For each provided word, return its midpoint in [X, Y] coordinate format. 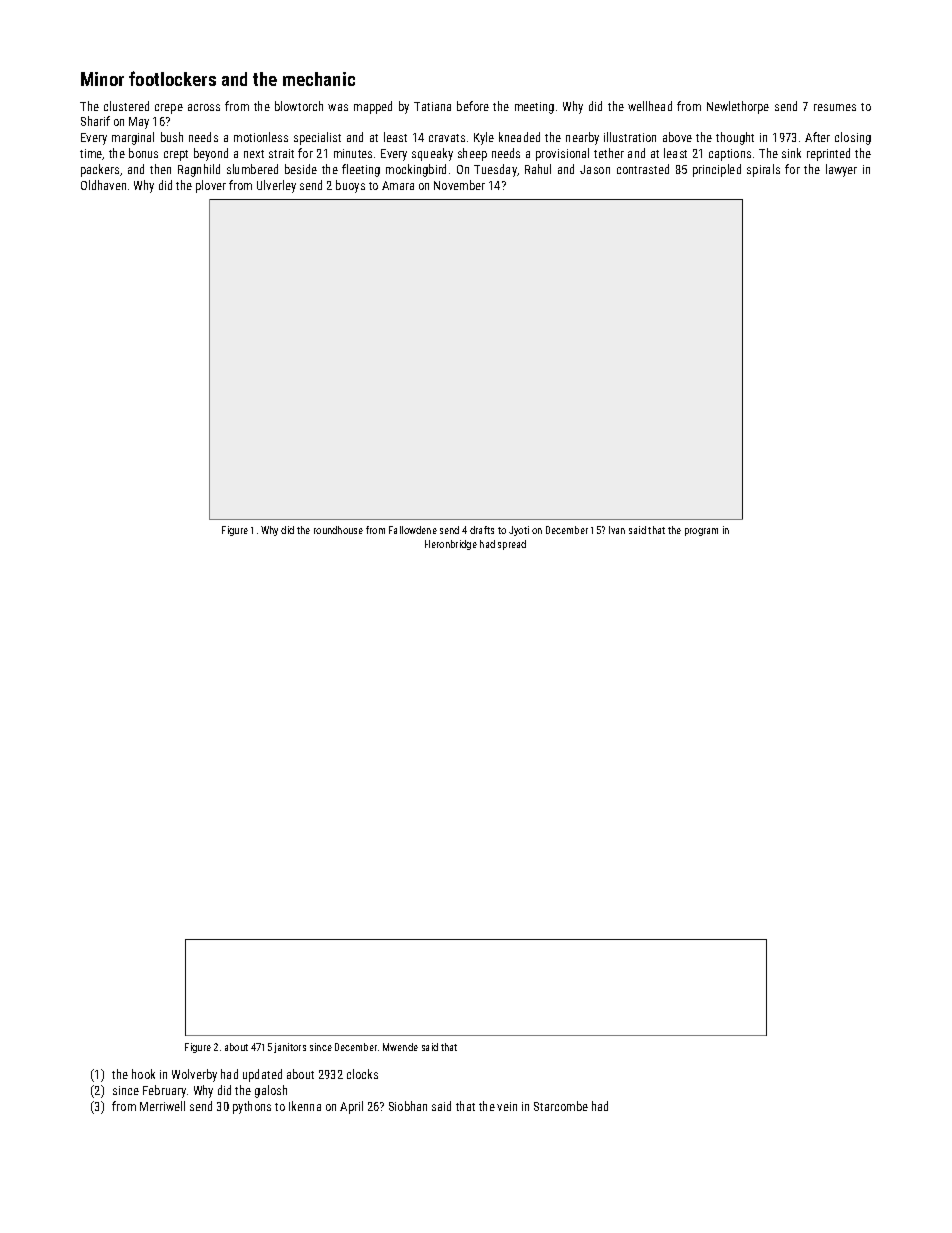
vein [507, 1106]
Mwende [400, 1047]
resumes [835, 107]
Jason [595, 169]
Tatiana [432, 106]
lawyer [841, 170]
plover [211, 186]
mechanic [319, 79]
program [701, 532]
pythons [252, 1107]
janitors [290, 1048]
